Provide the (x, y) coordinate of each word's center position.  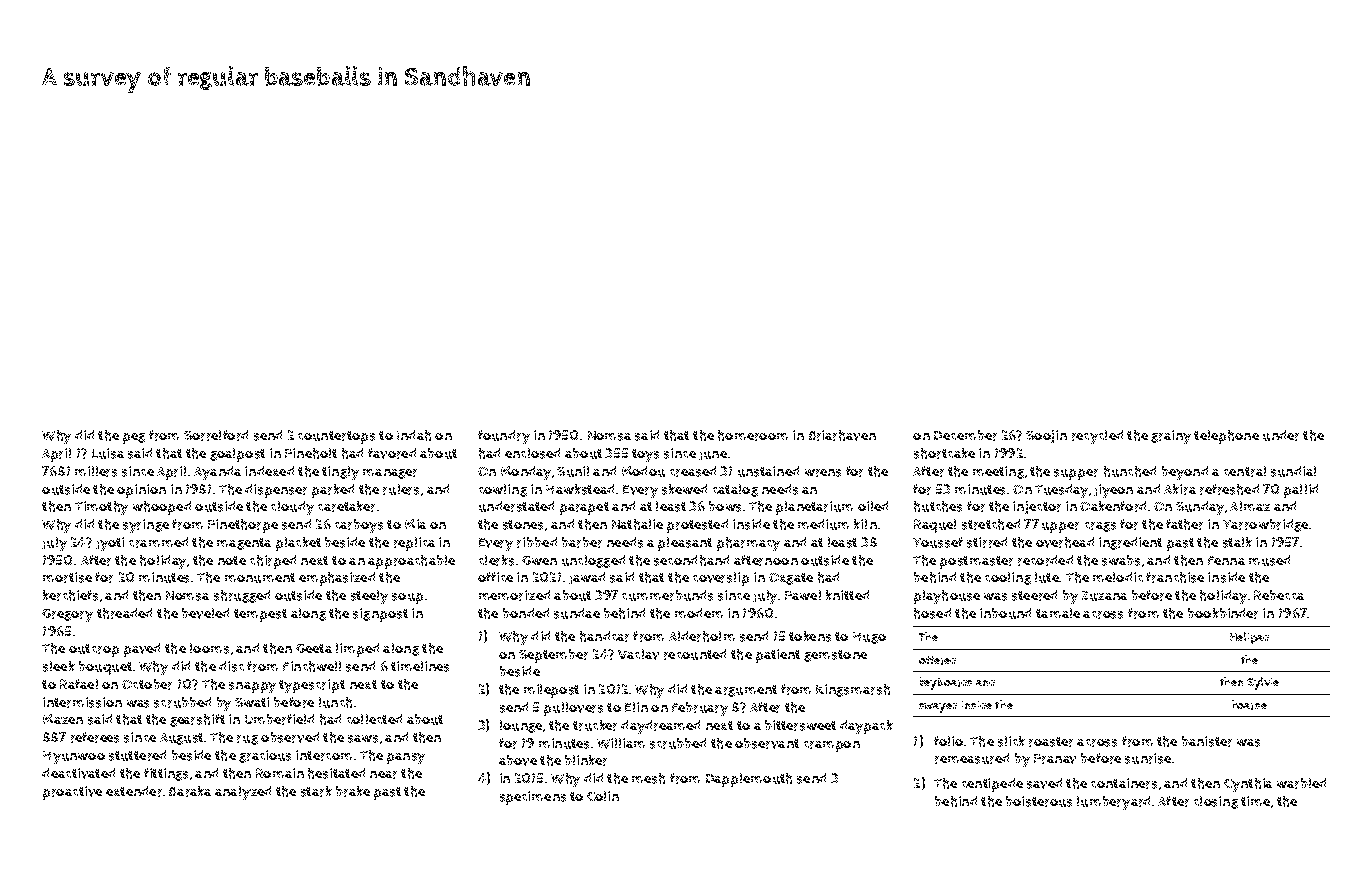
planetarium (814, 508)
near (383, 775)
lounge (521, 726)
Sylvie (1263, 683)
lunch (335, 702)
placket (298, 544)
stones (523, 525)
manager (390, 474)
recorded (1045, 560)
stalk (1237, 542)
